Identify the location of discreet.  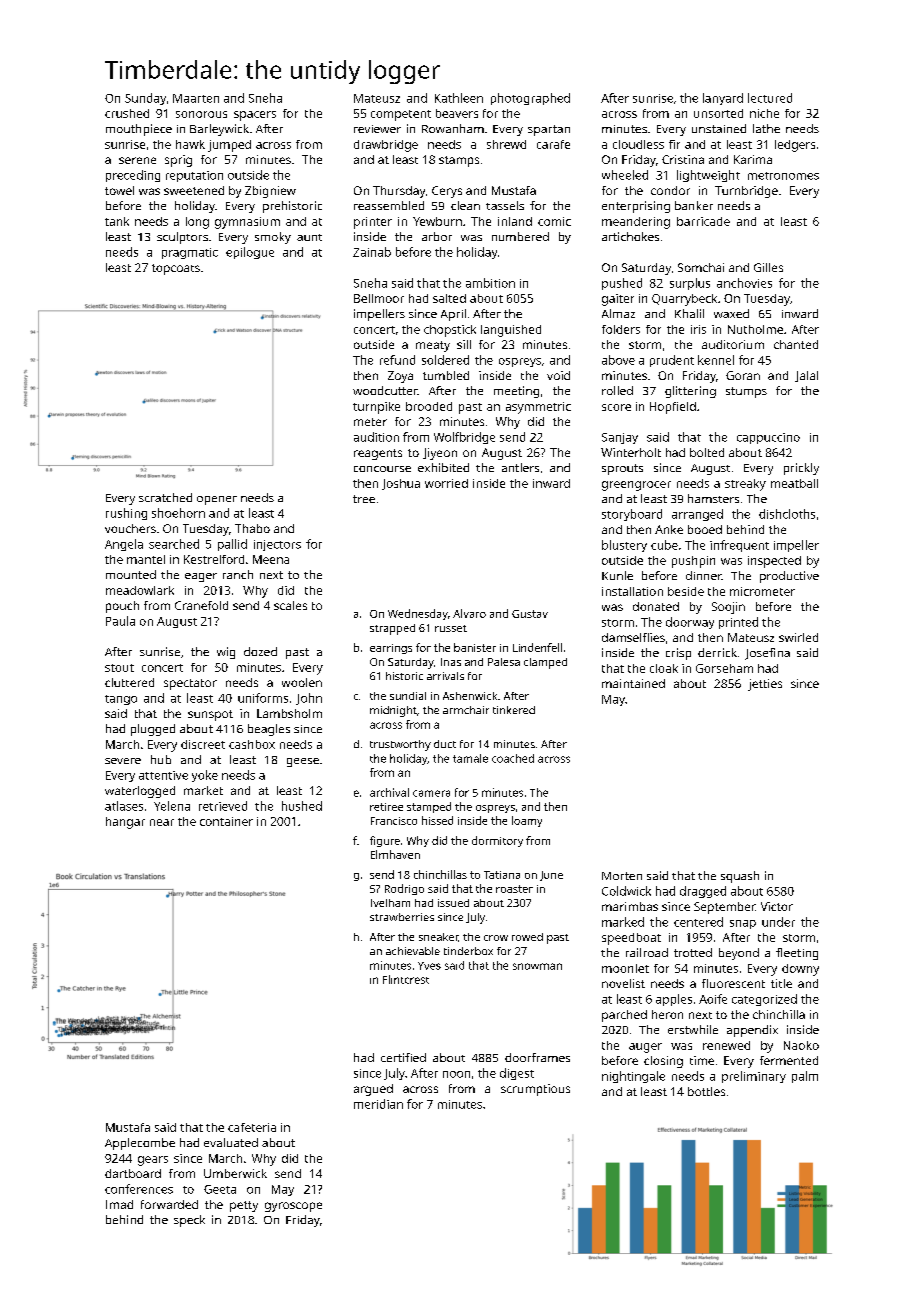
(203, 744).
